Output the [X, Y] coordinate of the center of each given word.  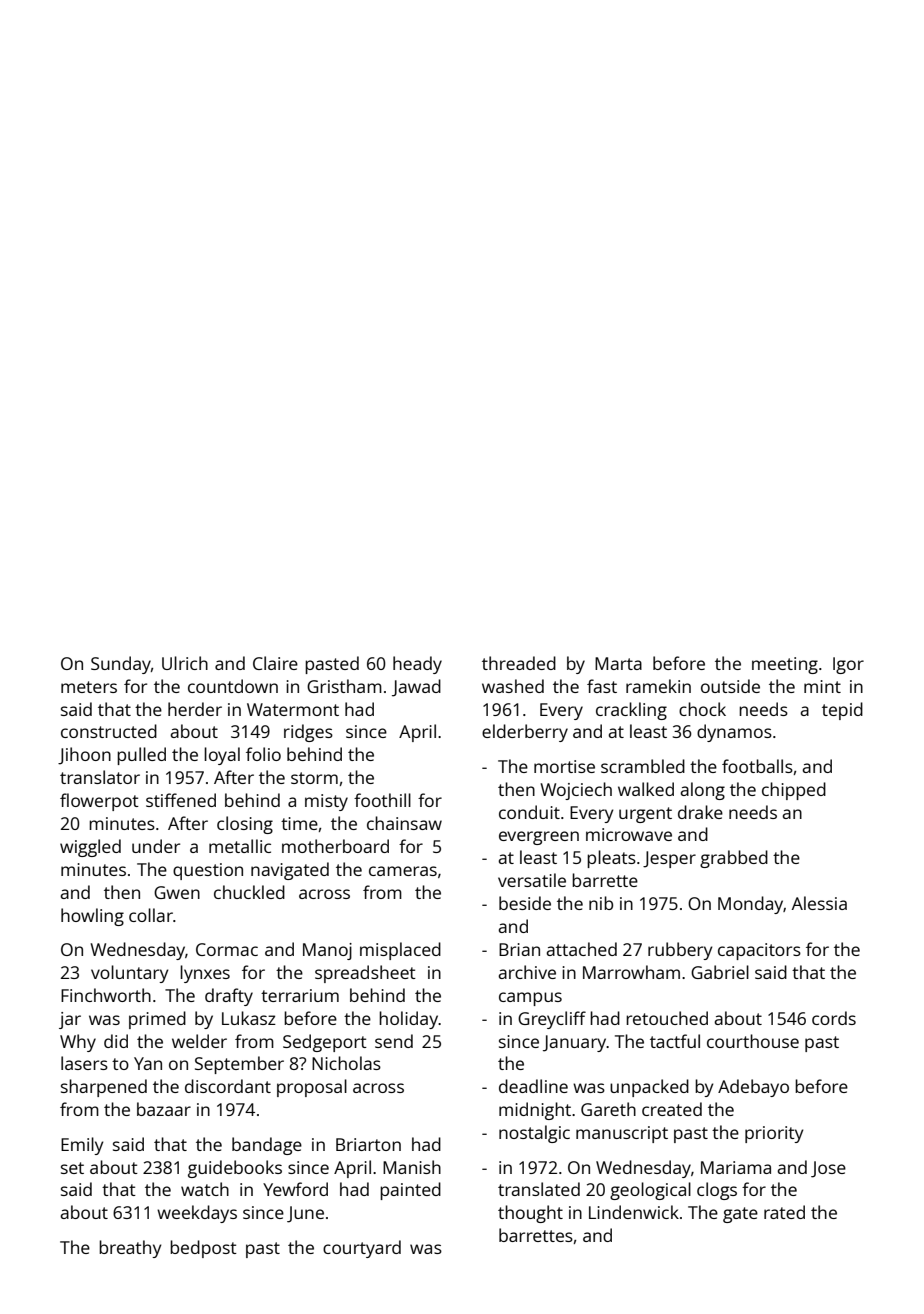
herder [195, 709]
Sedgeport [325, 1043]
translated [539, 1189]
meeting [785, 665]
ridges [308, 733]
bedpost [203, 1249]
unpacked [649, 1088]
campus [530, 999]
